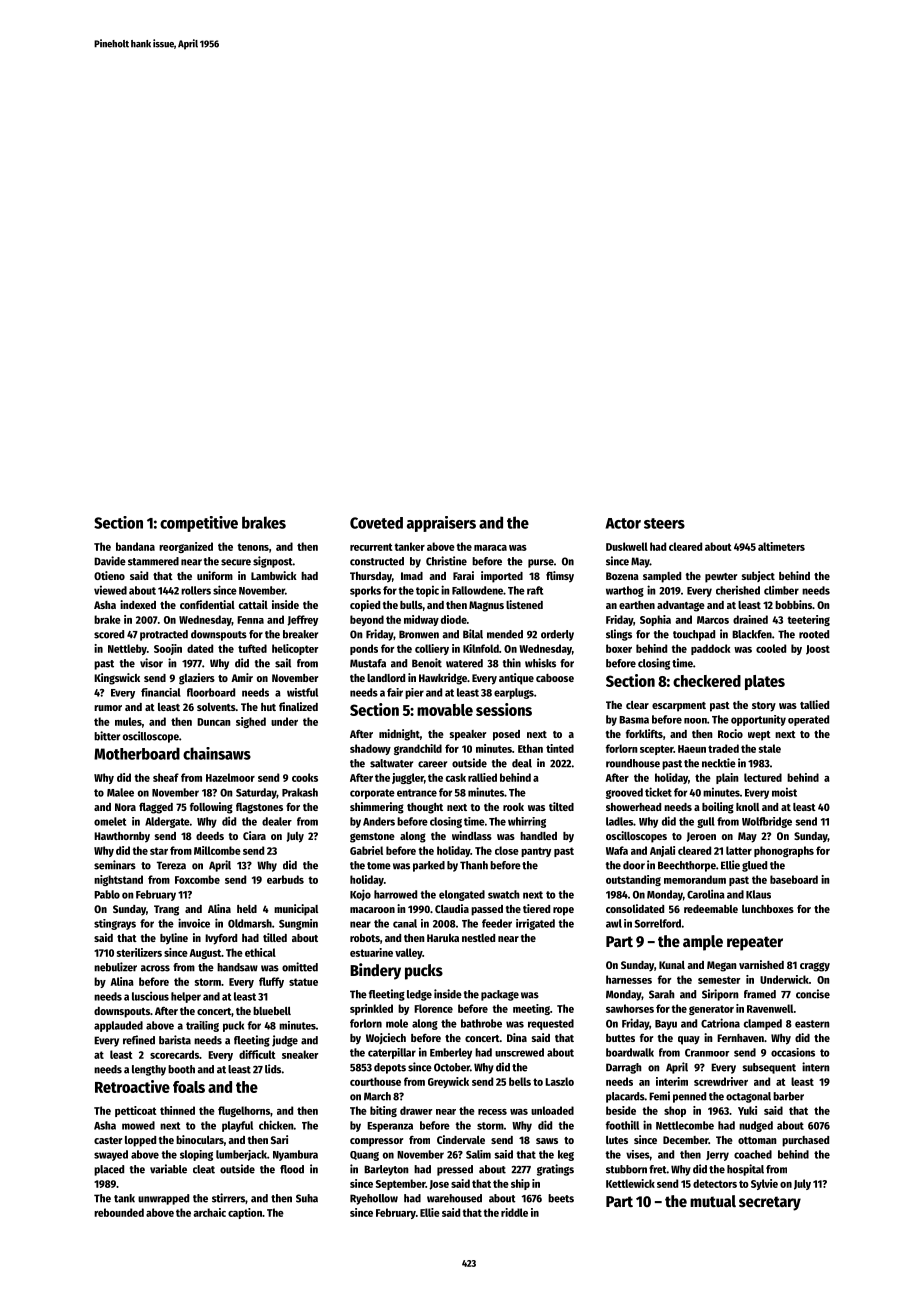 Image resolution: width=924 pixels, height=1308 pixels. Describe the element at coordinates (689, 1040) in the screenshot. I see `quay` at that location.
